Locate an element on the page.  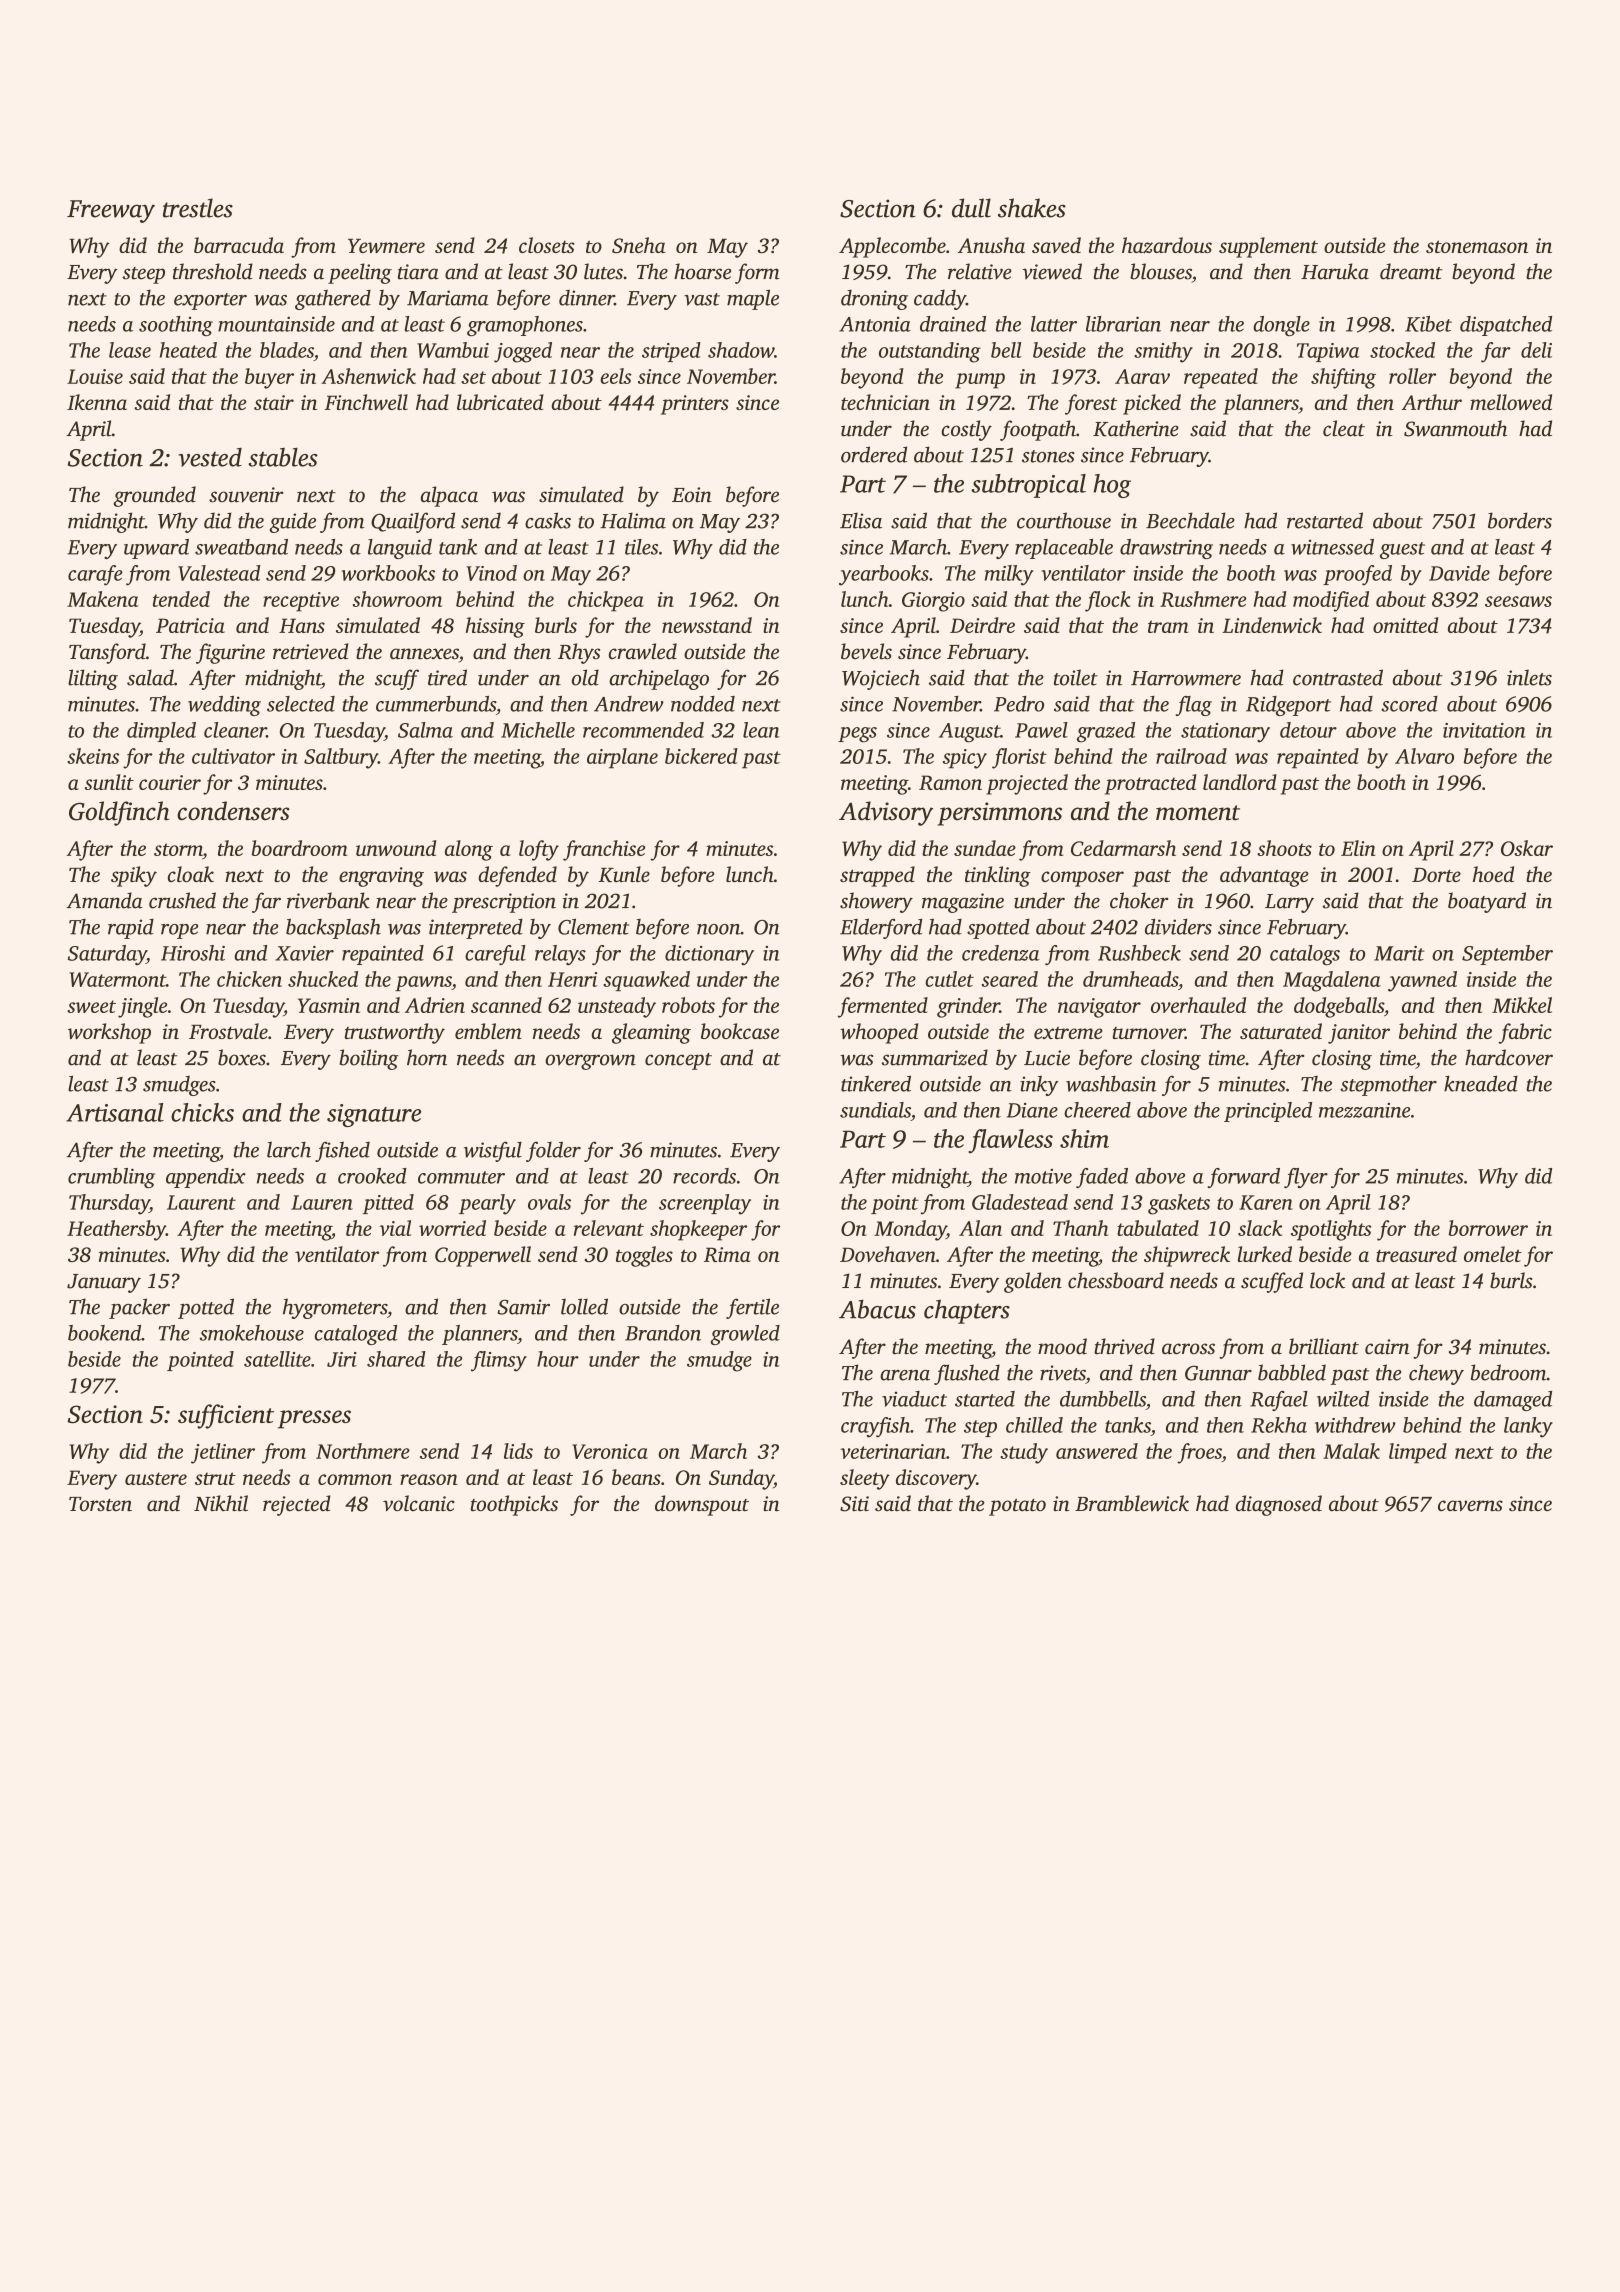
January is located at coordinates (104, 1283).
